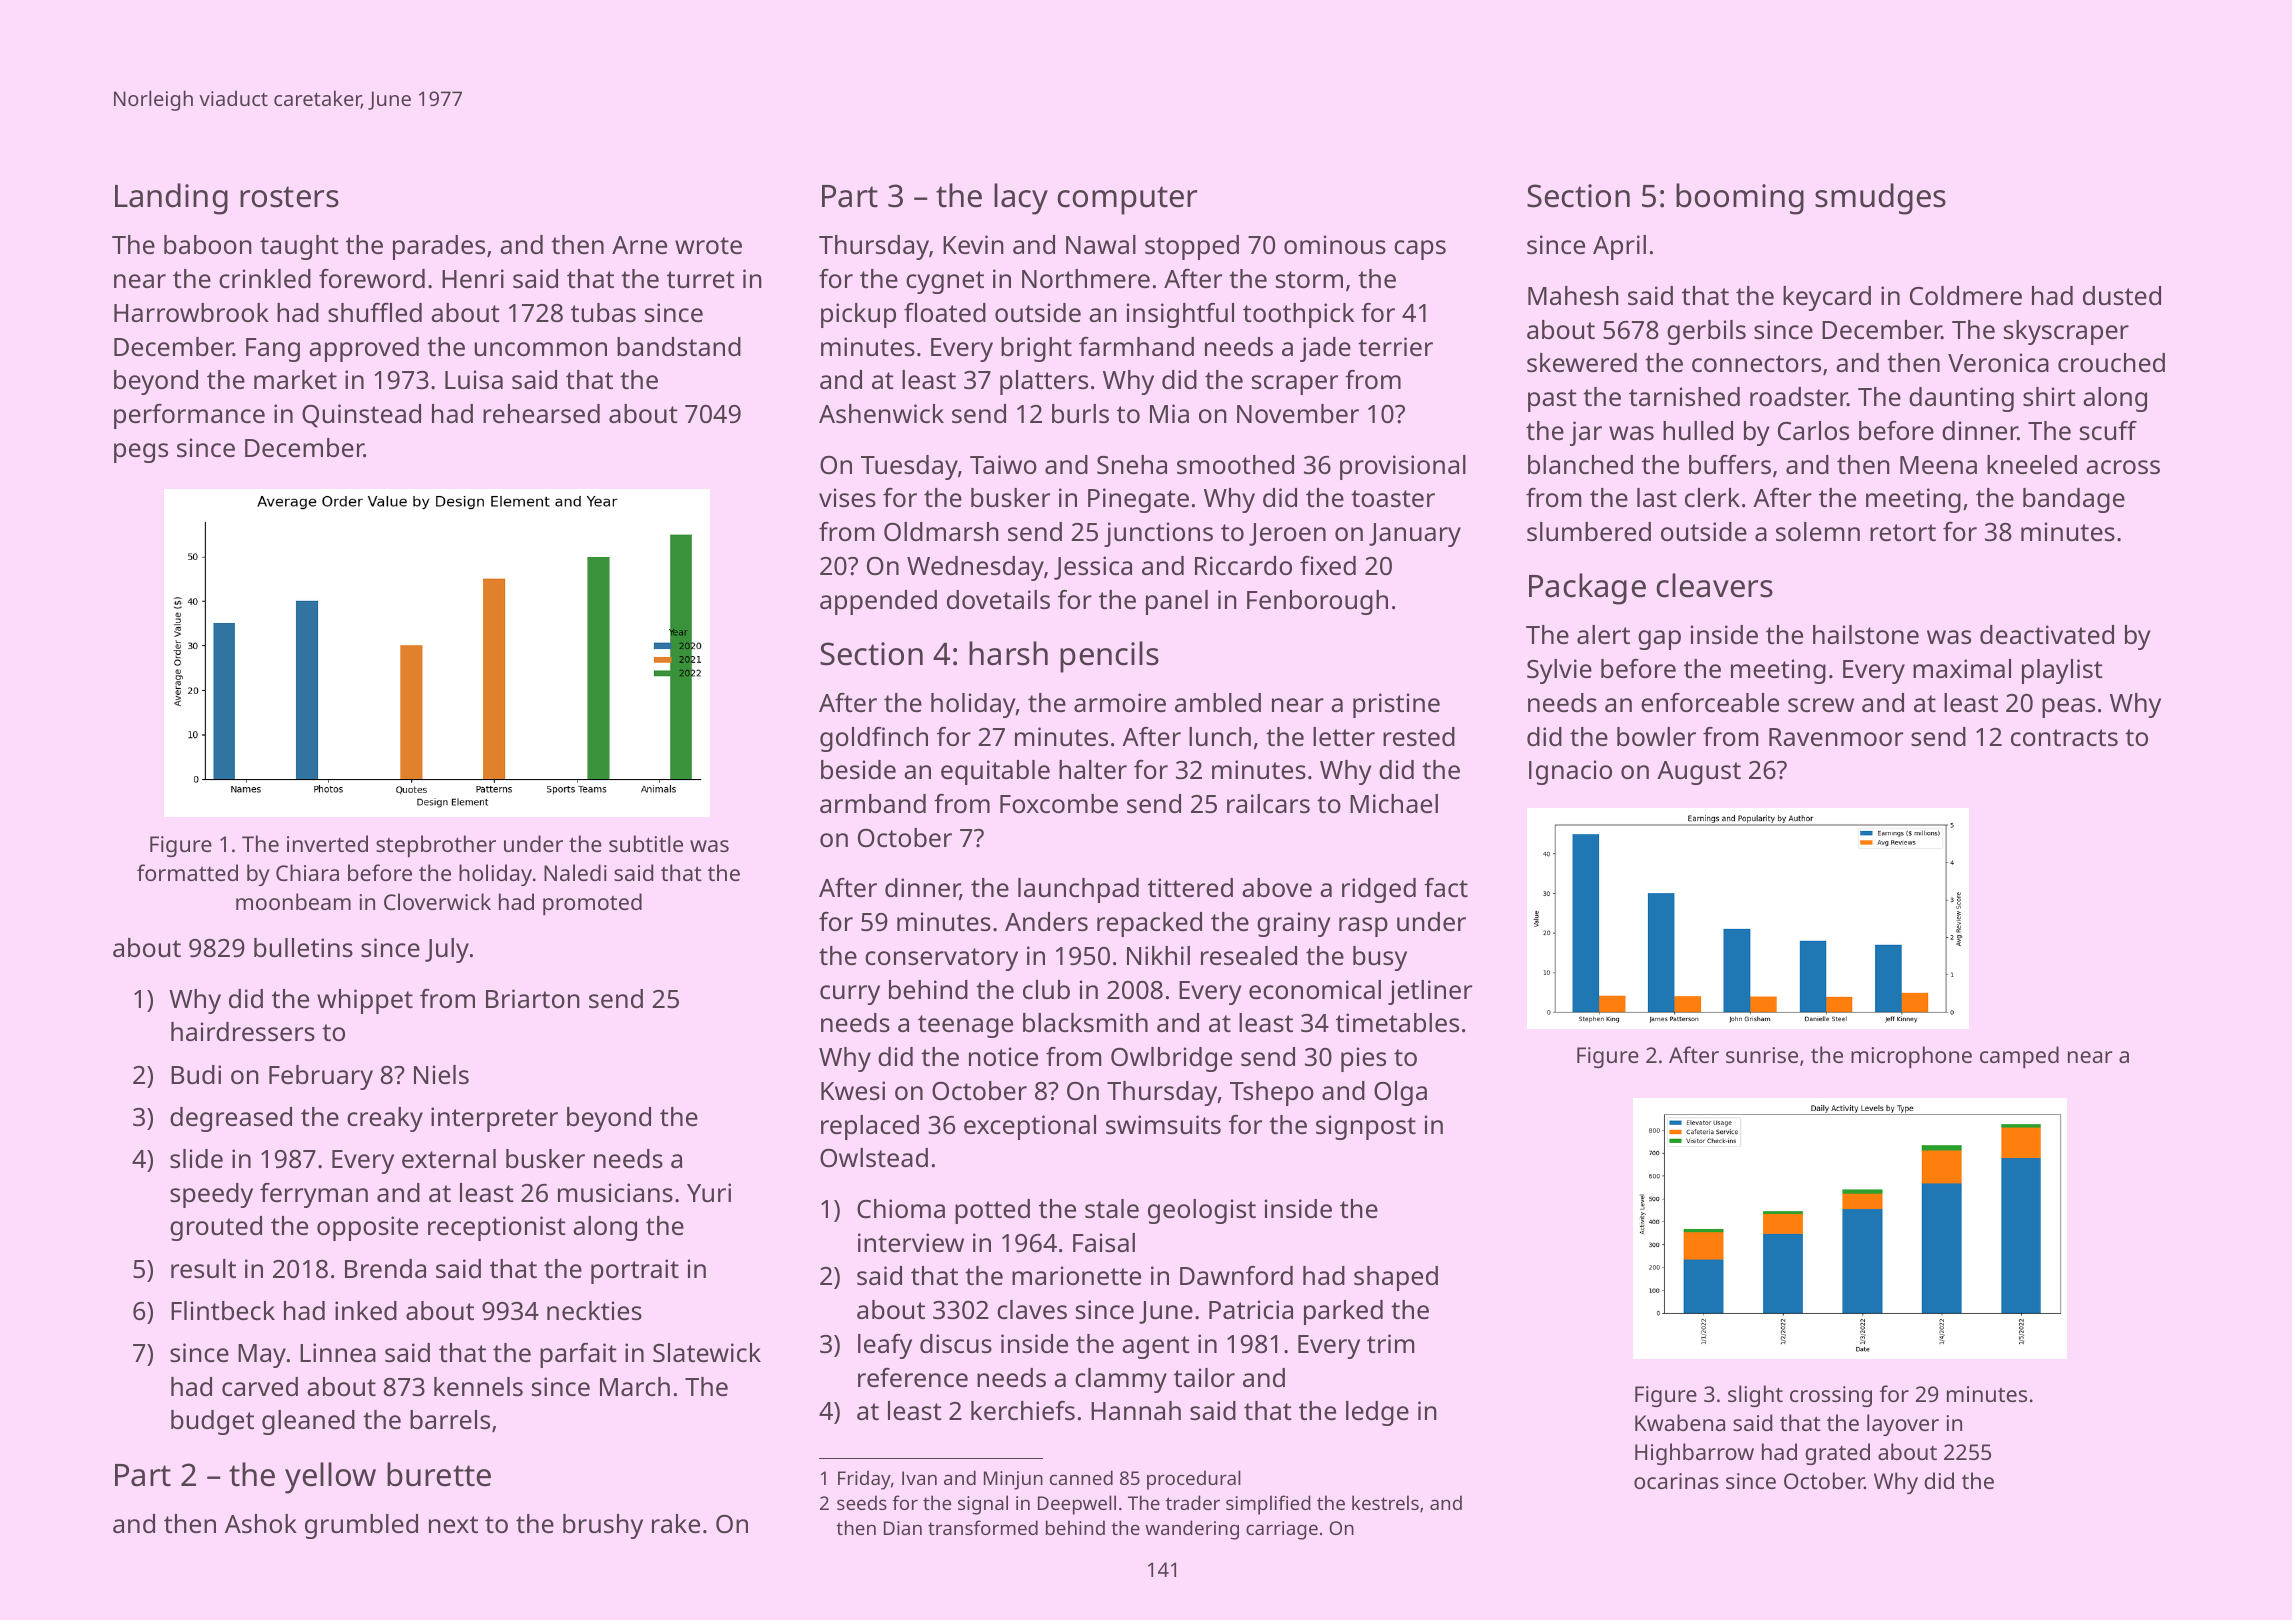  I want to click on Ignacio, so click(1570, 772).
